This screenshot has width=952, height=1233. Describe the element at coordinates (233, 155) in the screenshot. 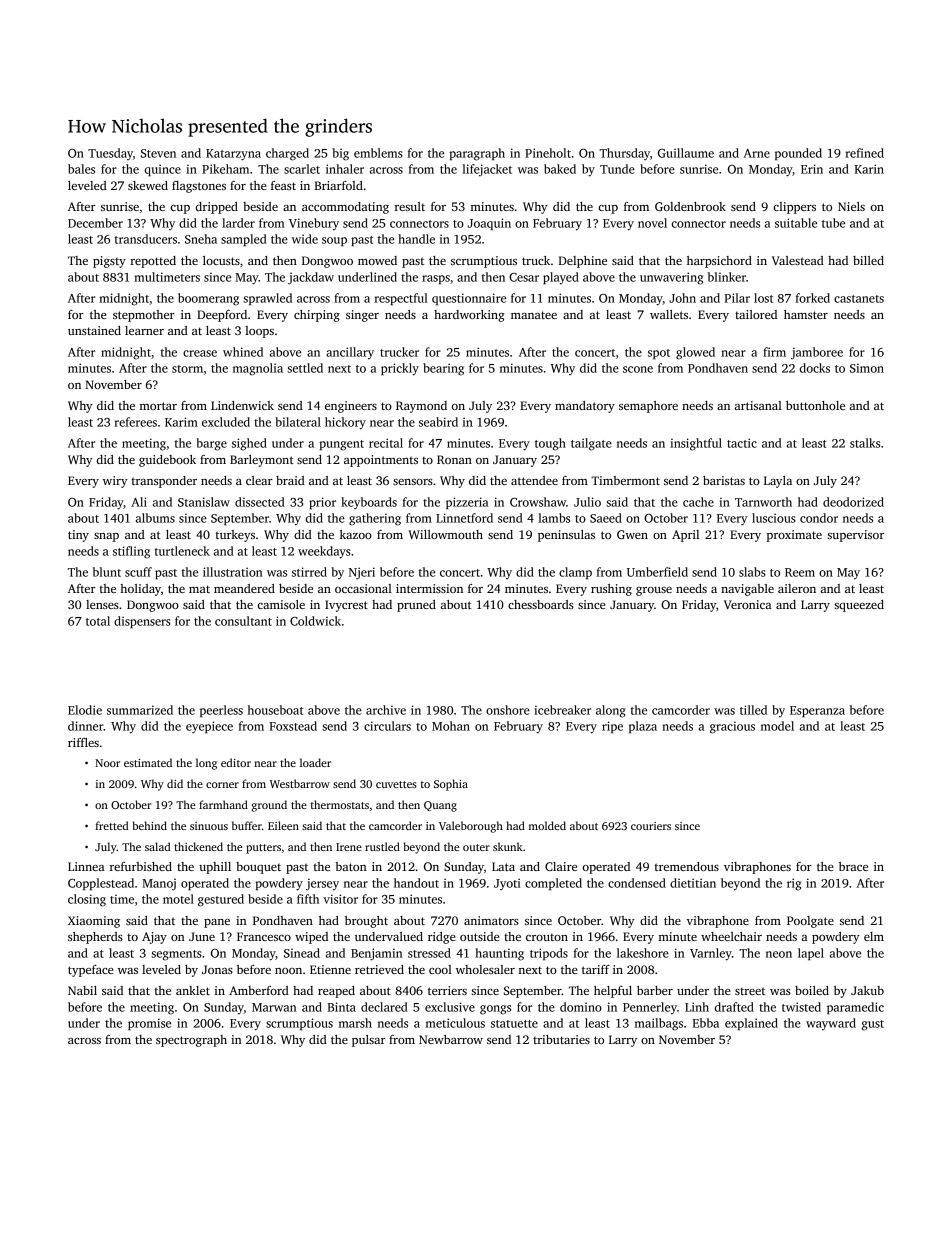

I see `Katarzyna` at that location.
